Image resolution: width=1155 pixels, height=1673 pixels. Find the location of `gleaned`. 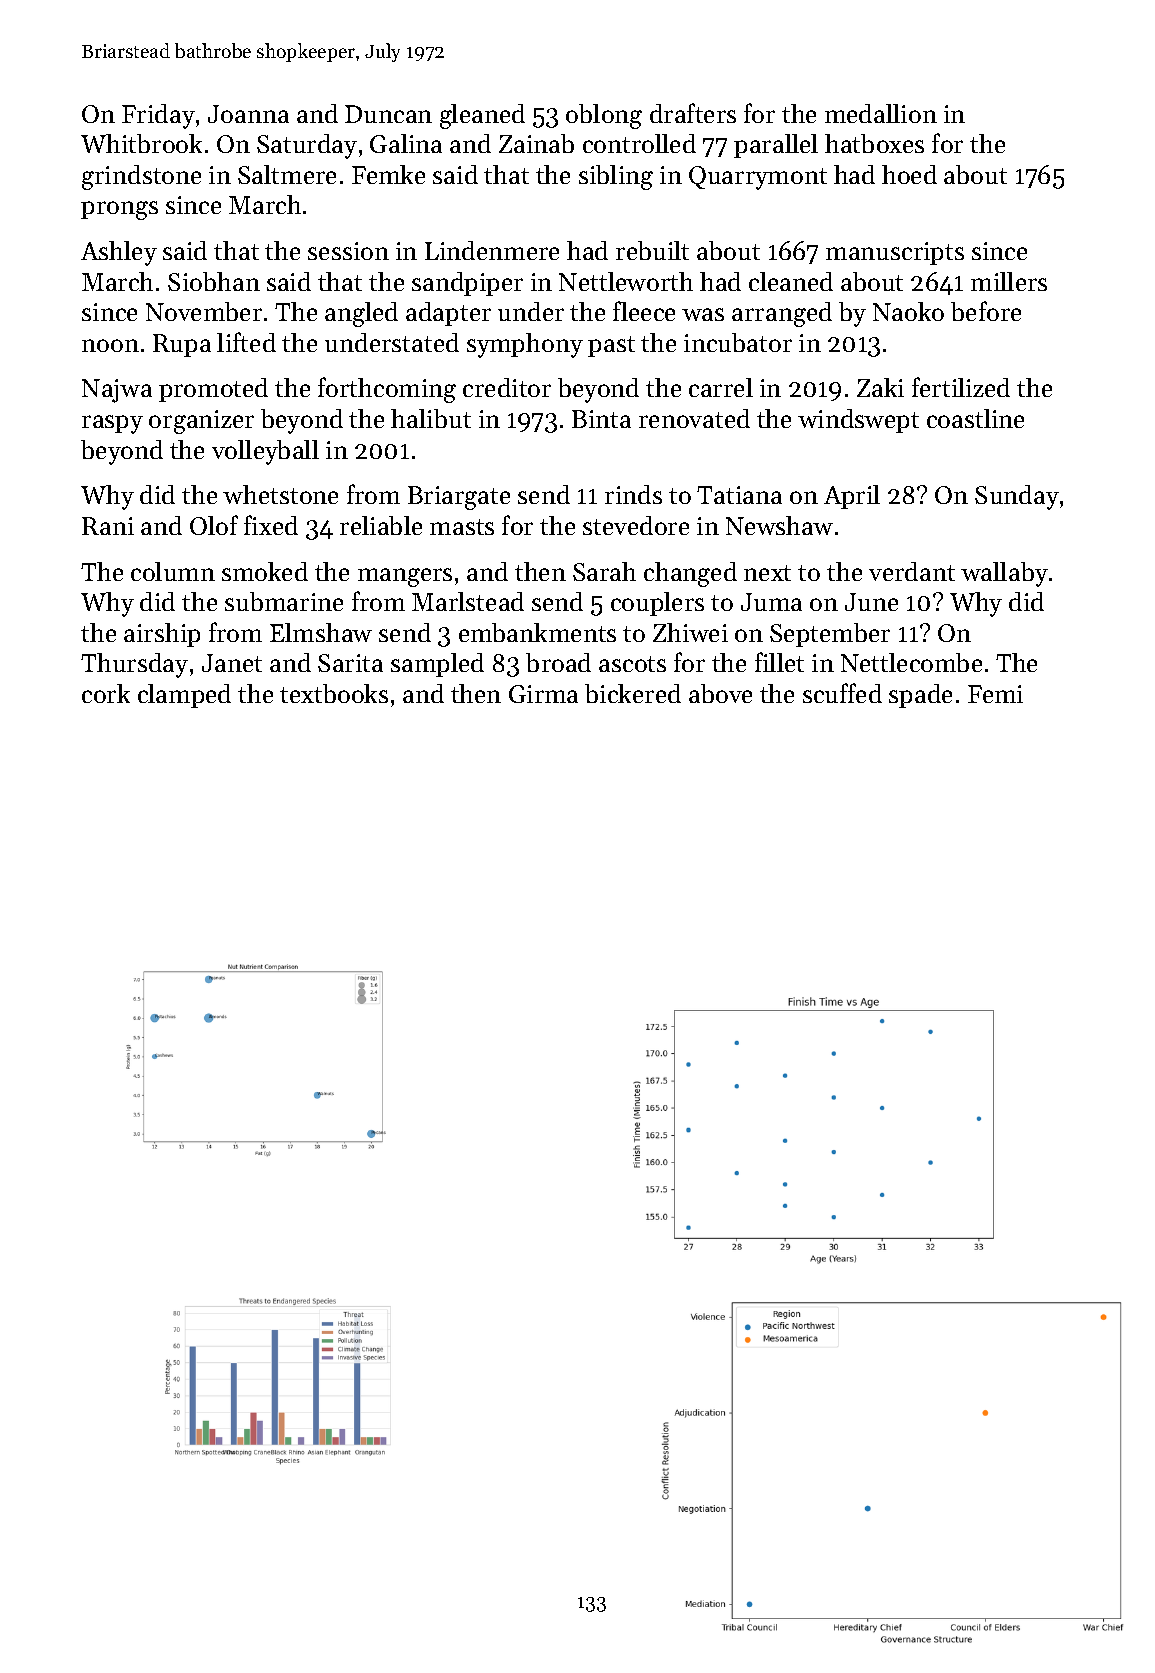

gleaned is located at coordinates (482, 116).
